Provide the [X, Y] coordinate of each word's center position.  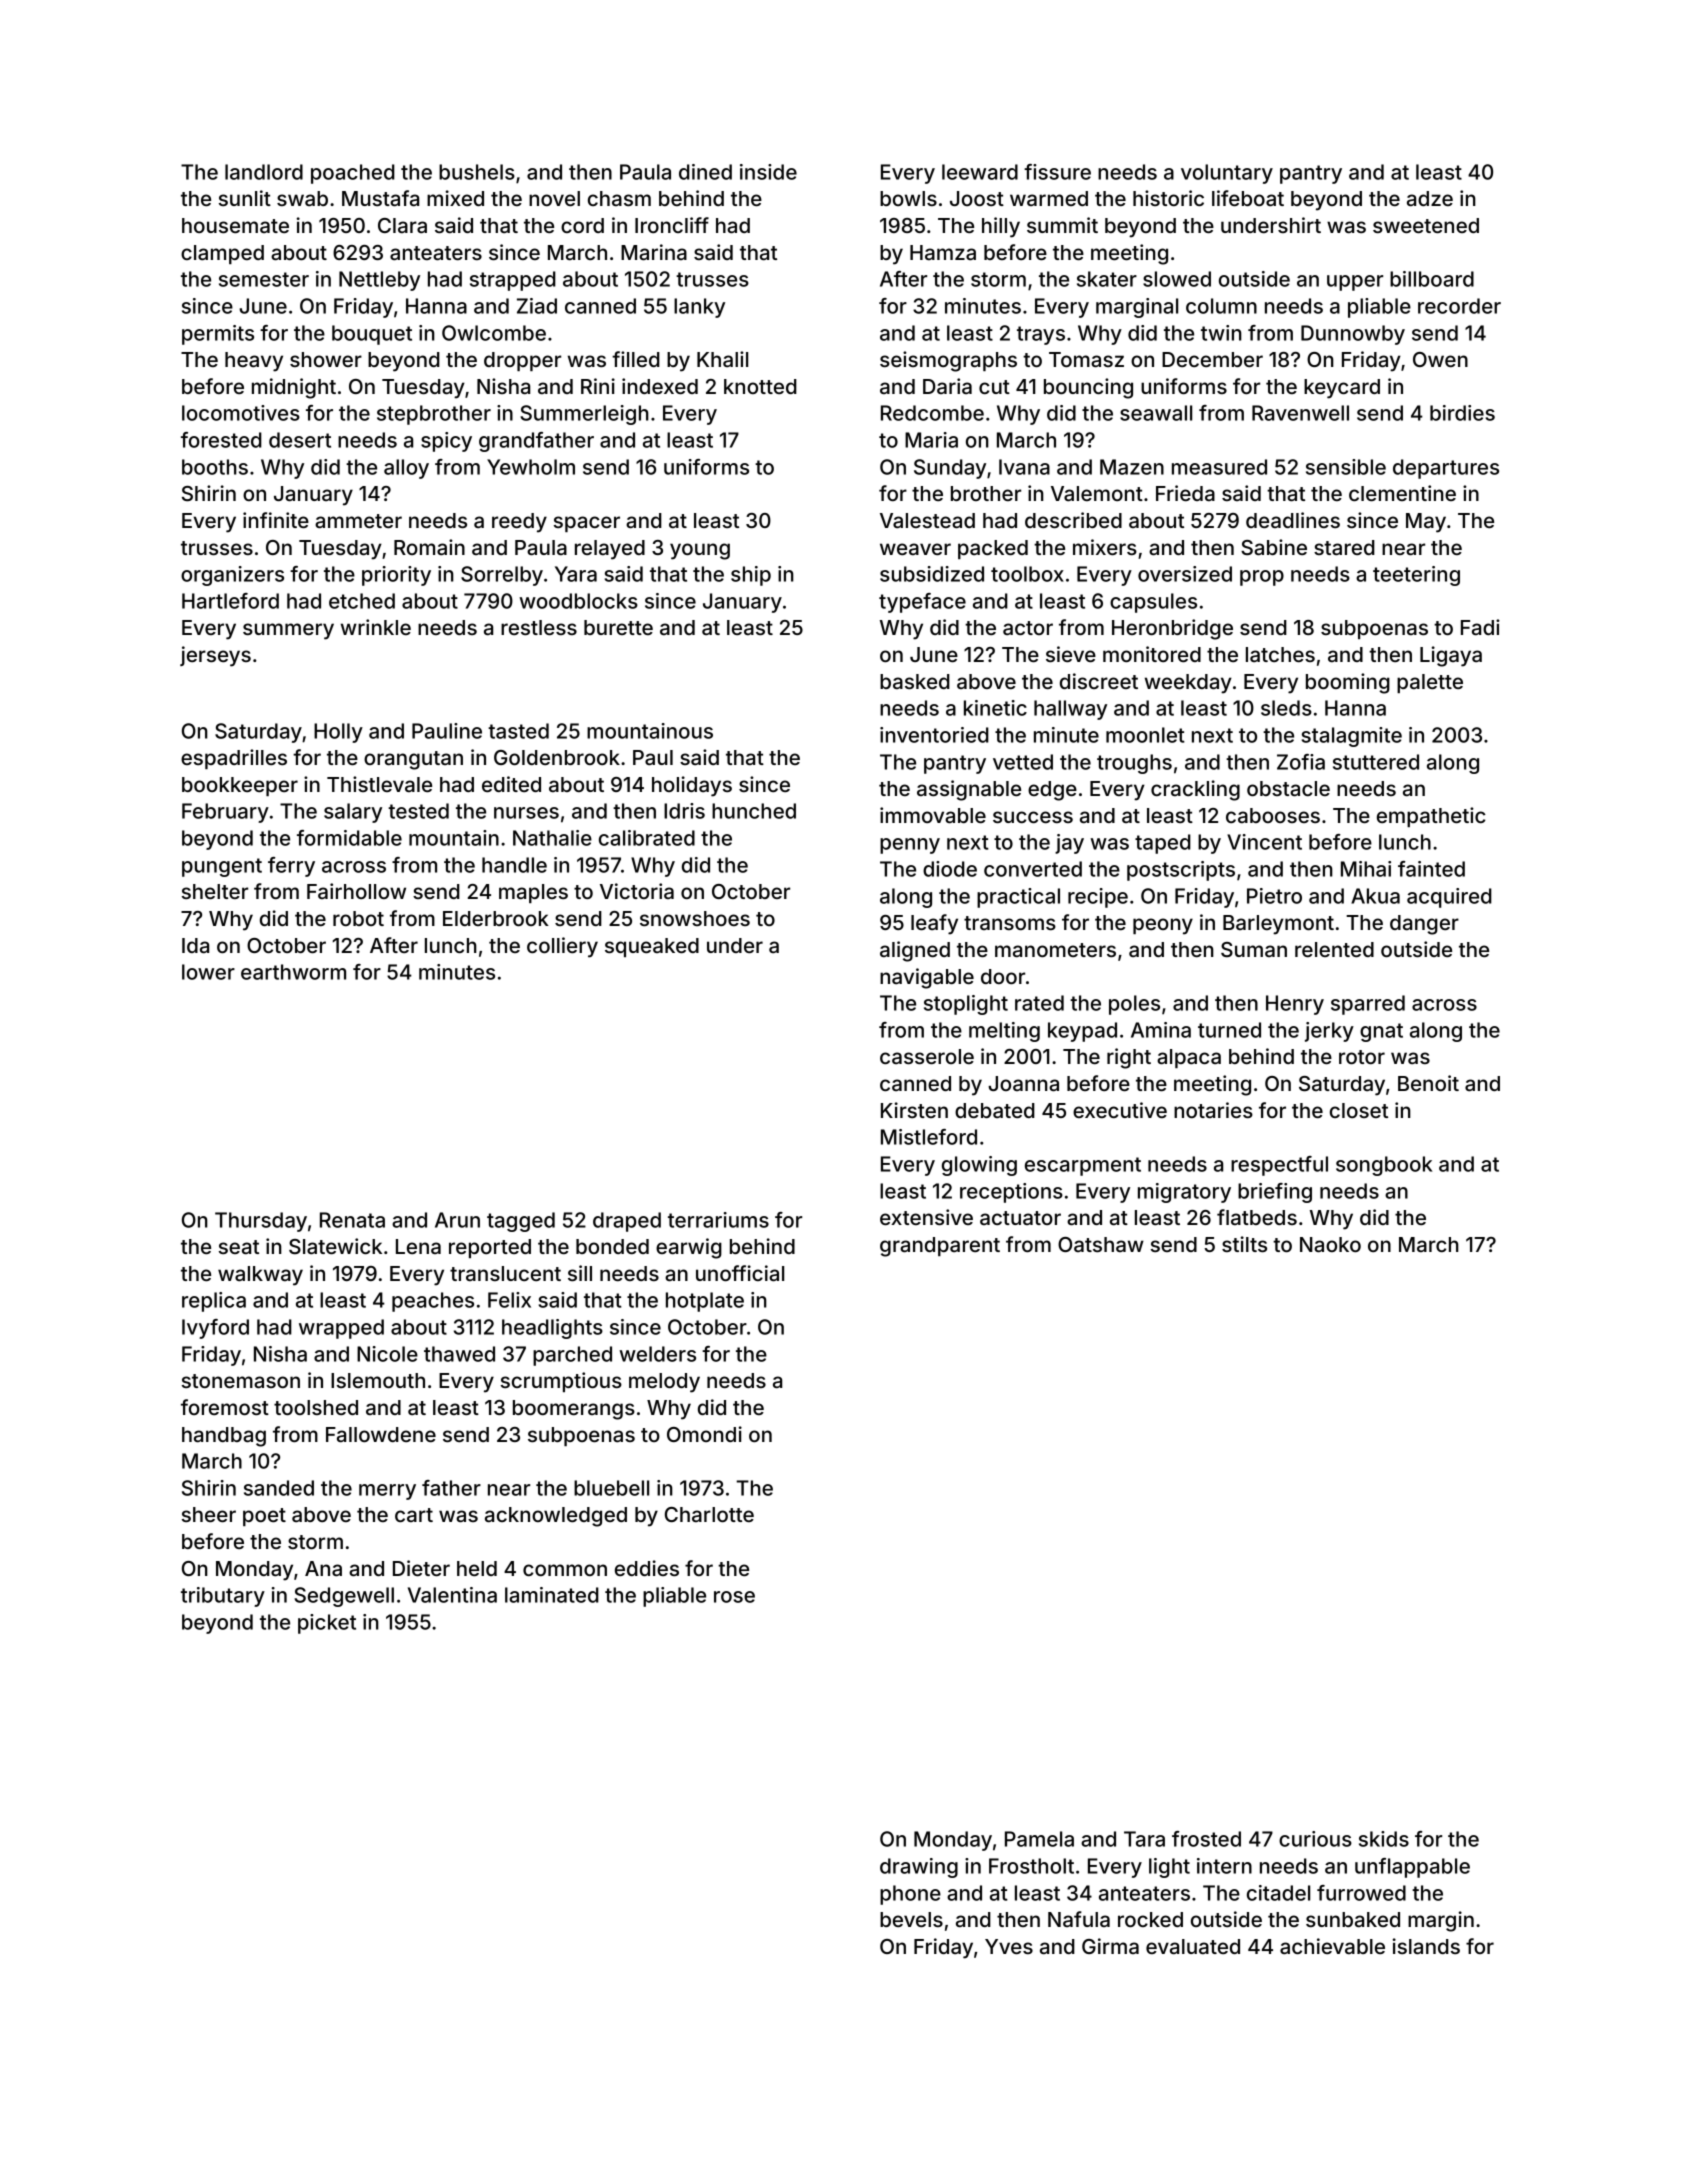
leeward [980, 172]
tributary [223, 1597]
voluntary [1227, 174]
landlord [264, 172]
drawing [919, 1868]
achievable [1332, 1946]
